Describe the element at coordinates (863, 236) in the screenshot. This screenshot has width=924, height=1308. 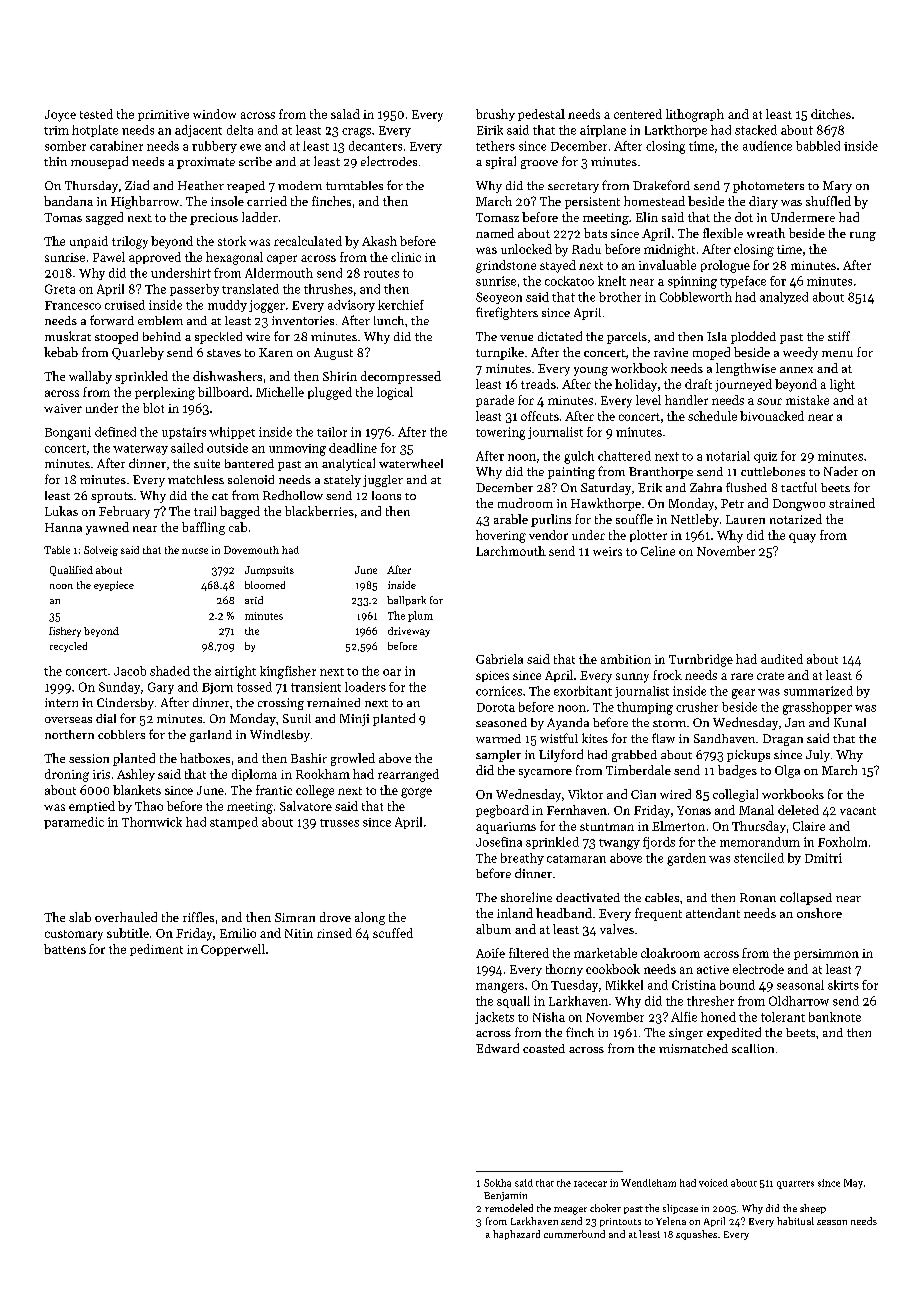
I see `rung` at that location.
